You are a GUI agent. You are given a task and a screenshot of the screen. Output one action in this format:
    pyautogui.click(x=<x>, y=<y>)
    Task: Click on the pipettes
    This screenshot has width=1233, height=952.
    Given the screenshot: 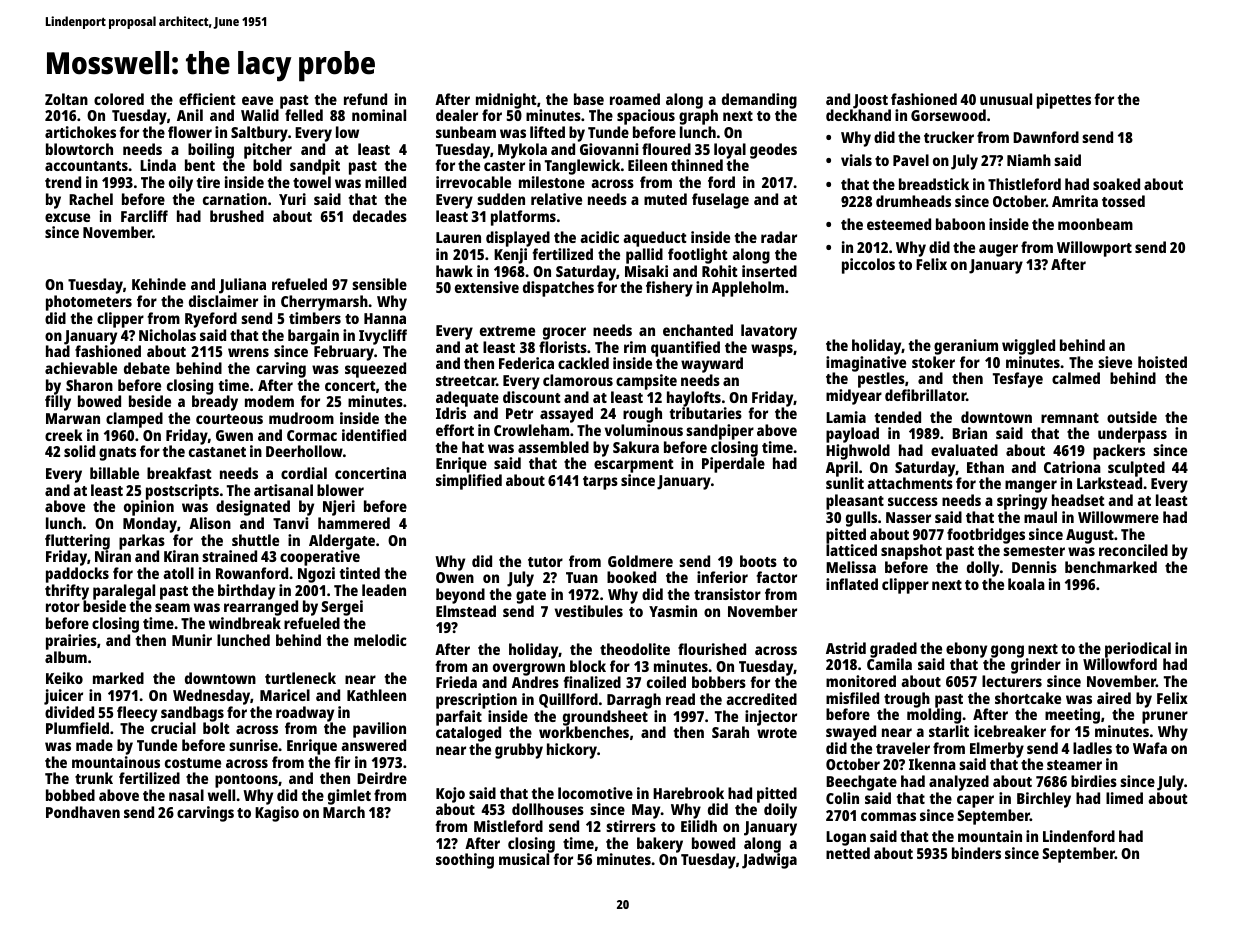 What is the action you would take?
    pyautogui.click(x=1064, y=101)
